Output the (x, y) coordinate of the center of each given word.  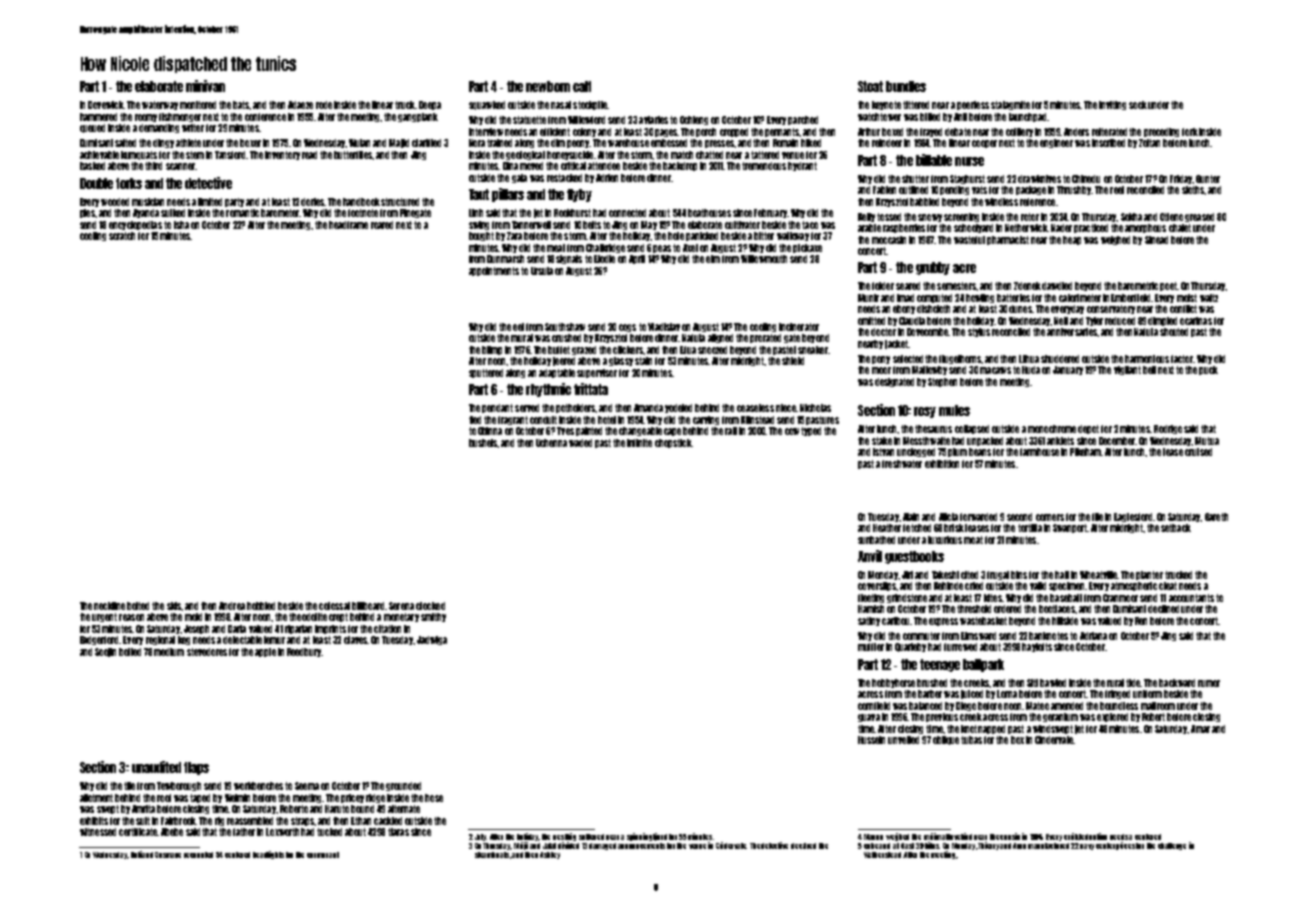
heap (1072, 240)
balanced (925, 706)
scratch (122, 236)
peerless (973, 105)
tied (475, 420)
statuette (529, 120)
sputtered (486, 373)
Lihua (1029, 359)
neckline (109, 606)
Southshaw (565, 327)
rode (324, 105)
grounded (403, 786)
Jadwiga (432, 640)
